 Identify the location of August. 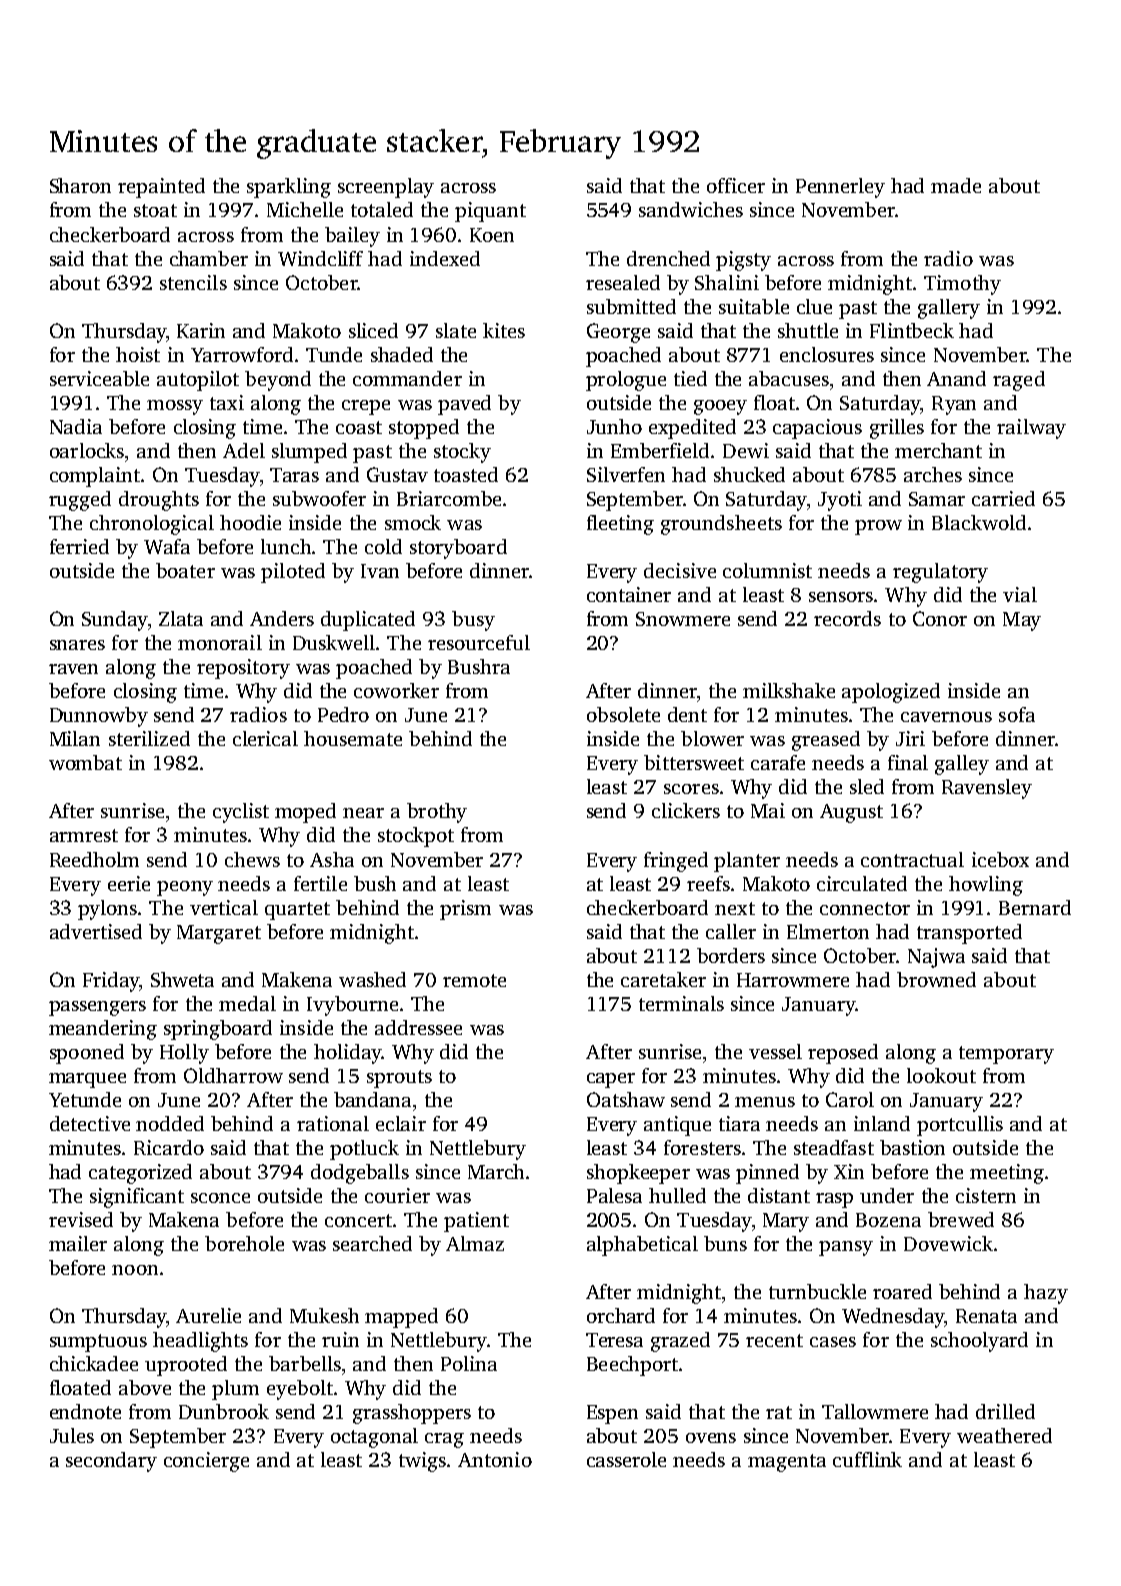
(851, 813).
